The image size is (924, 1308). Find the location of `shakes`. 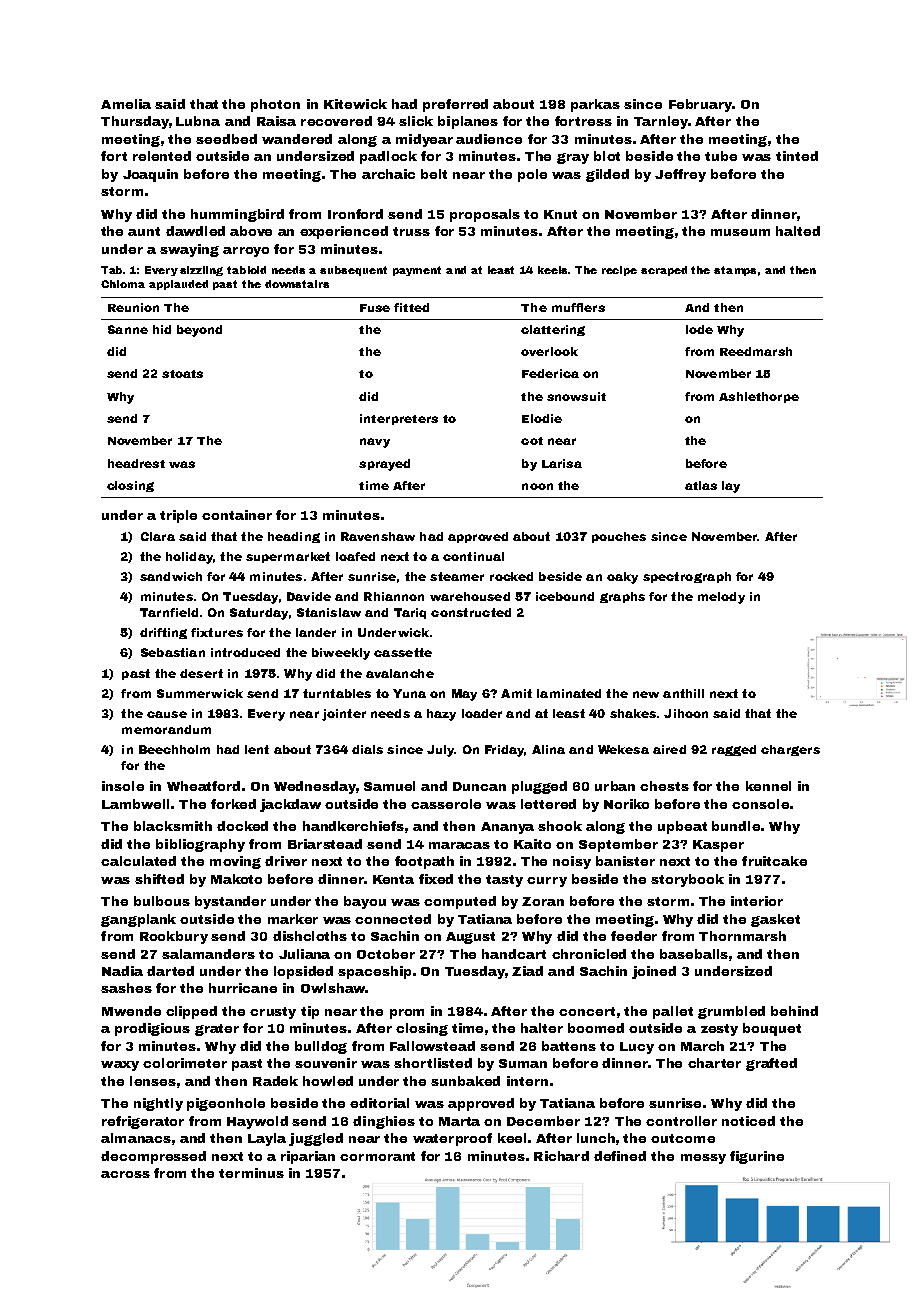

shakes is located at coordinates (633, 713).
